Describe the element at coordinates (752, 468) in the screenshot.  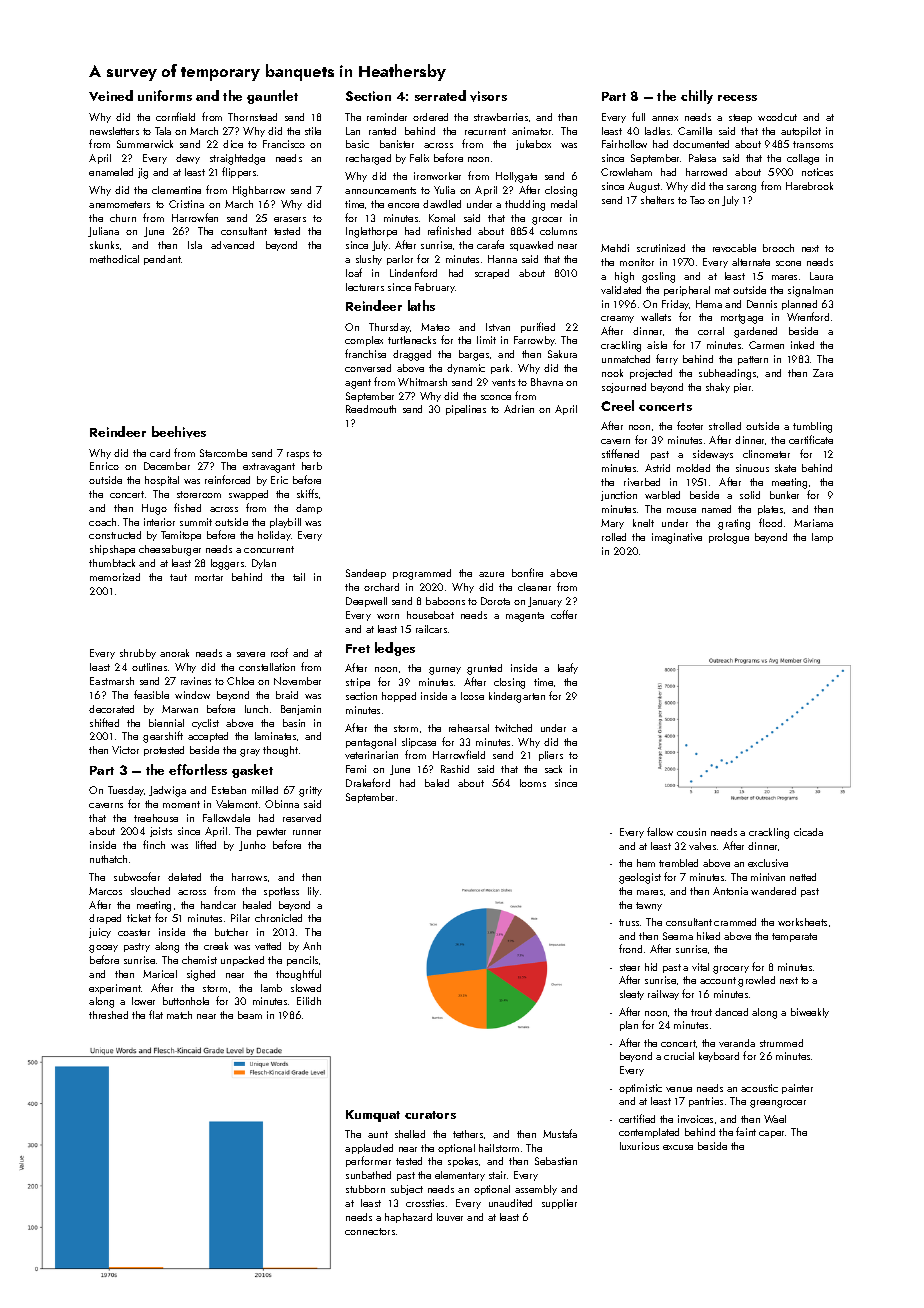
I see `sinuous` at that location.
